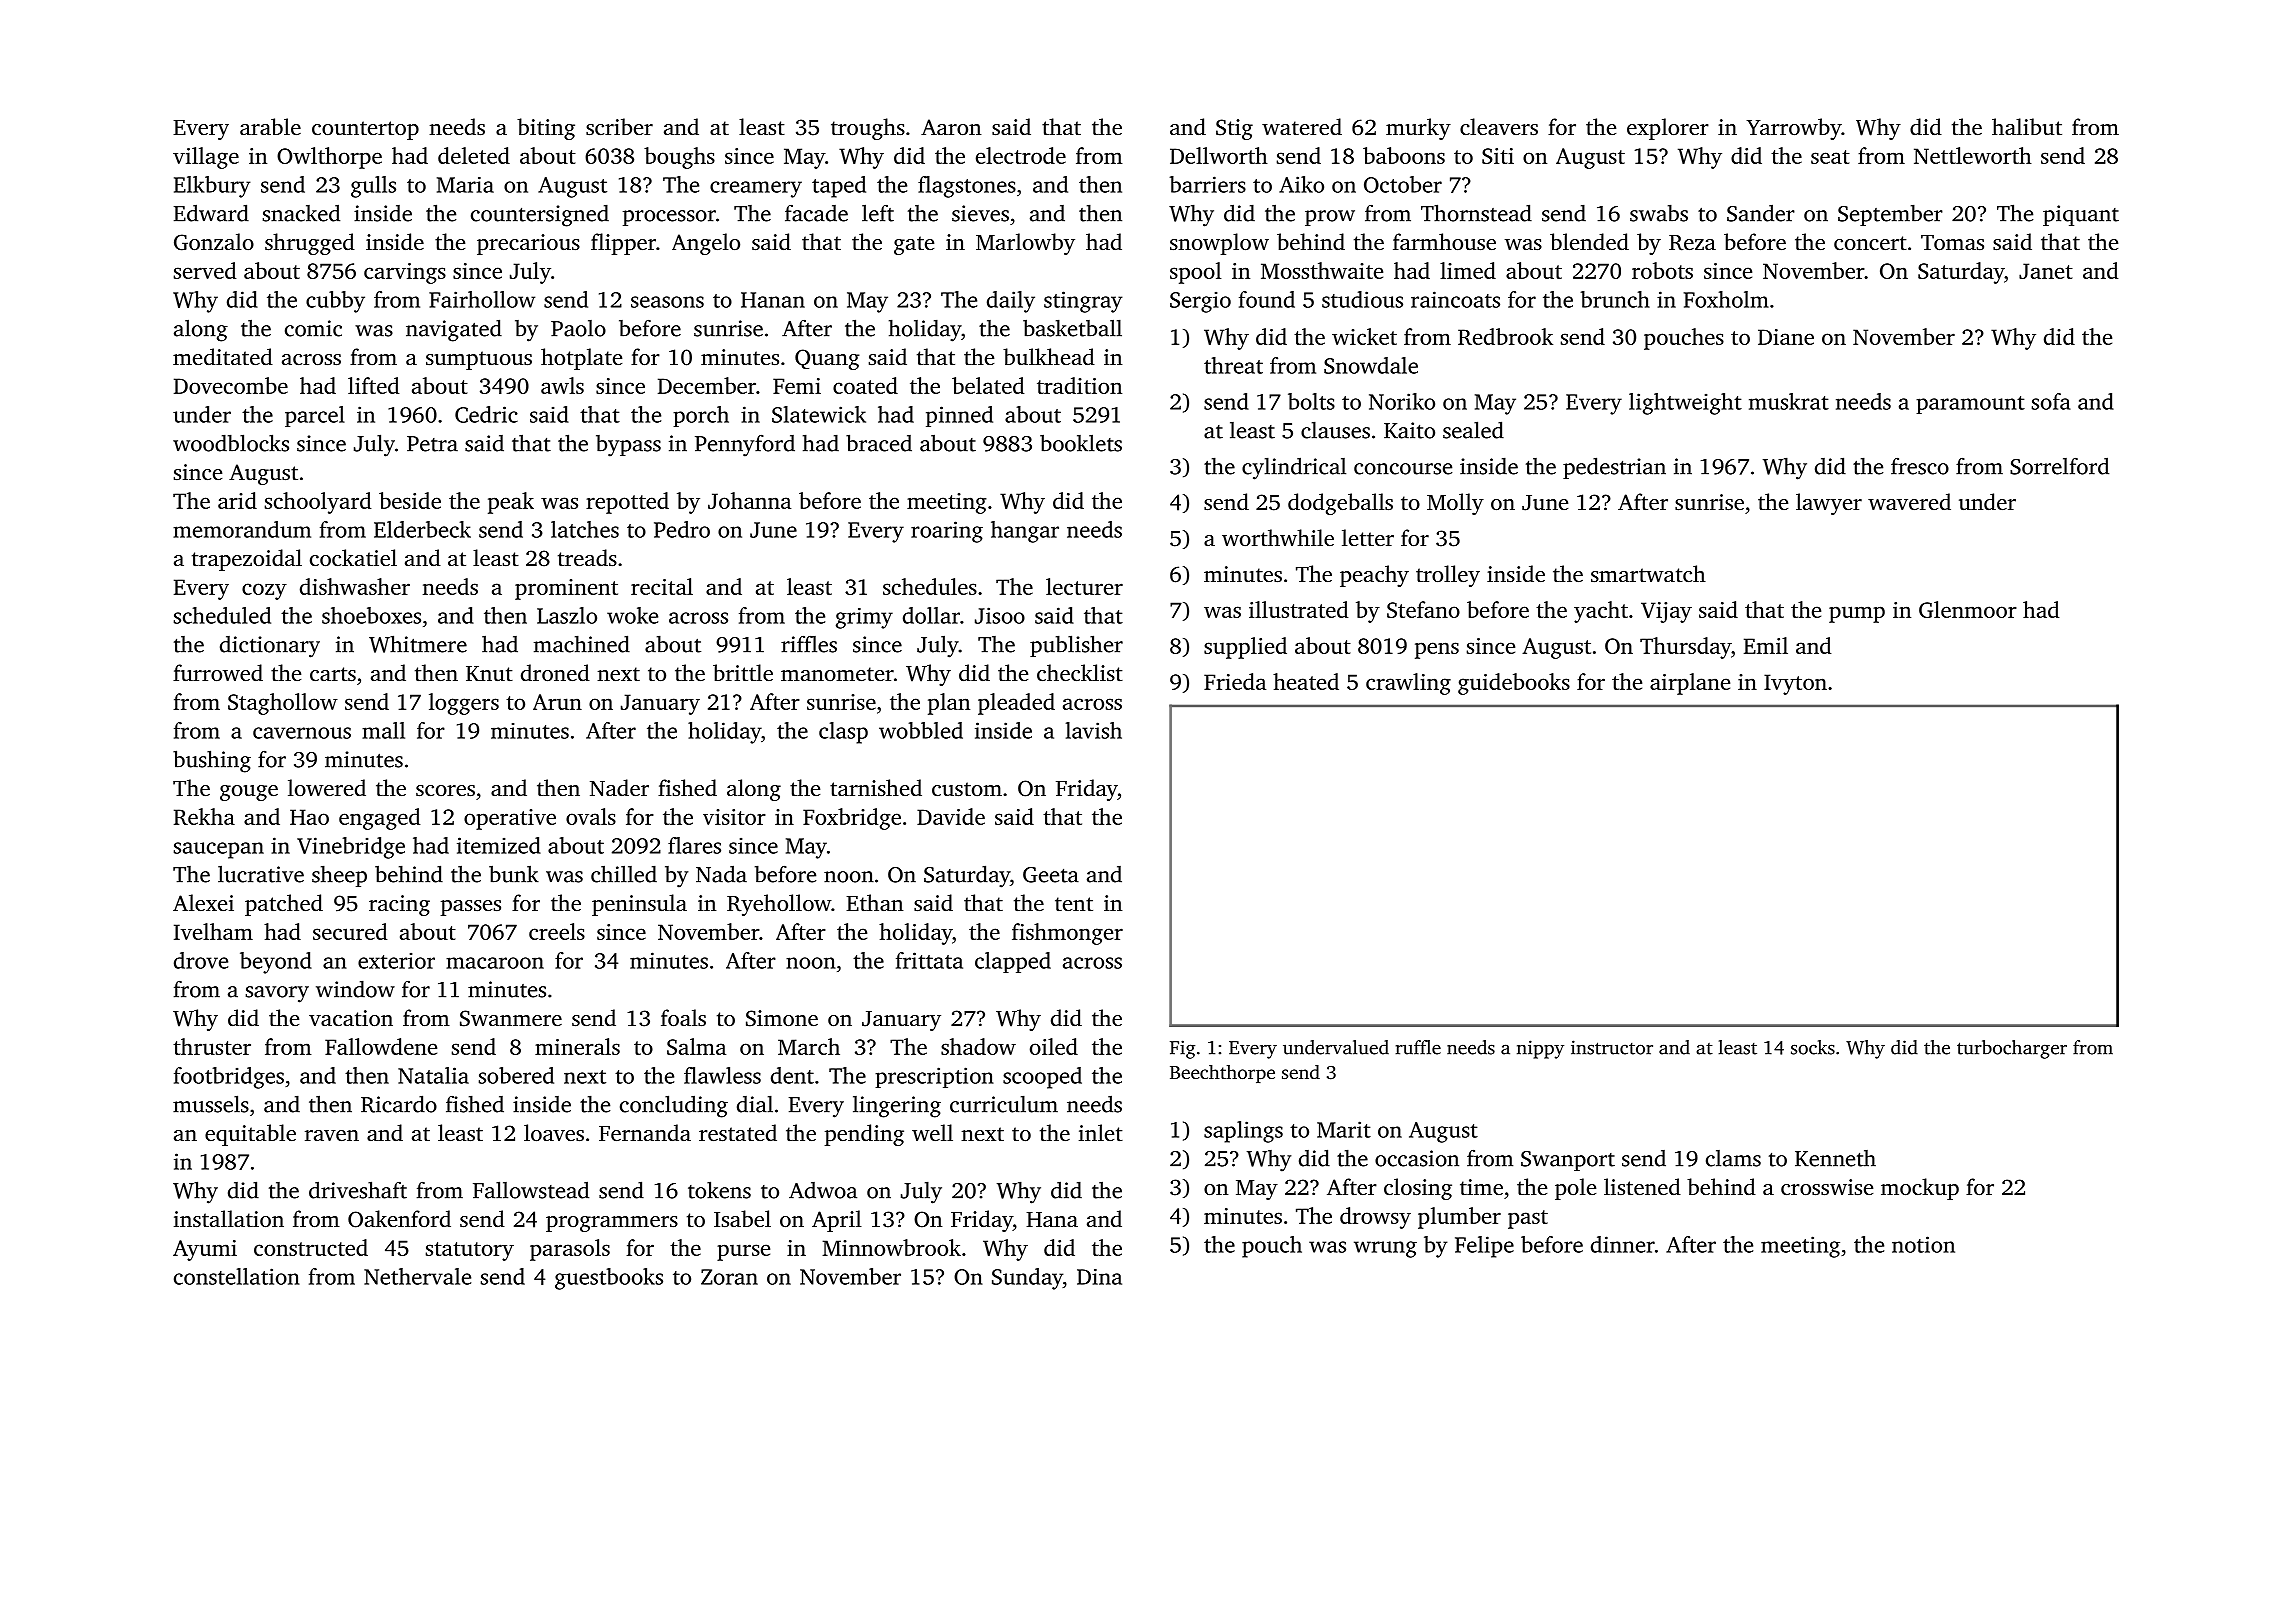 This page has width=2292, height=1620. Describe the element at coordinates (1080, 673) in the page. I see `checklist` at that location.
